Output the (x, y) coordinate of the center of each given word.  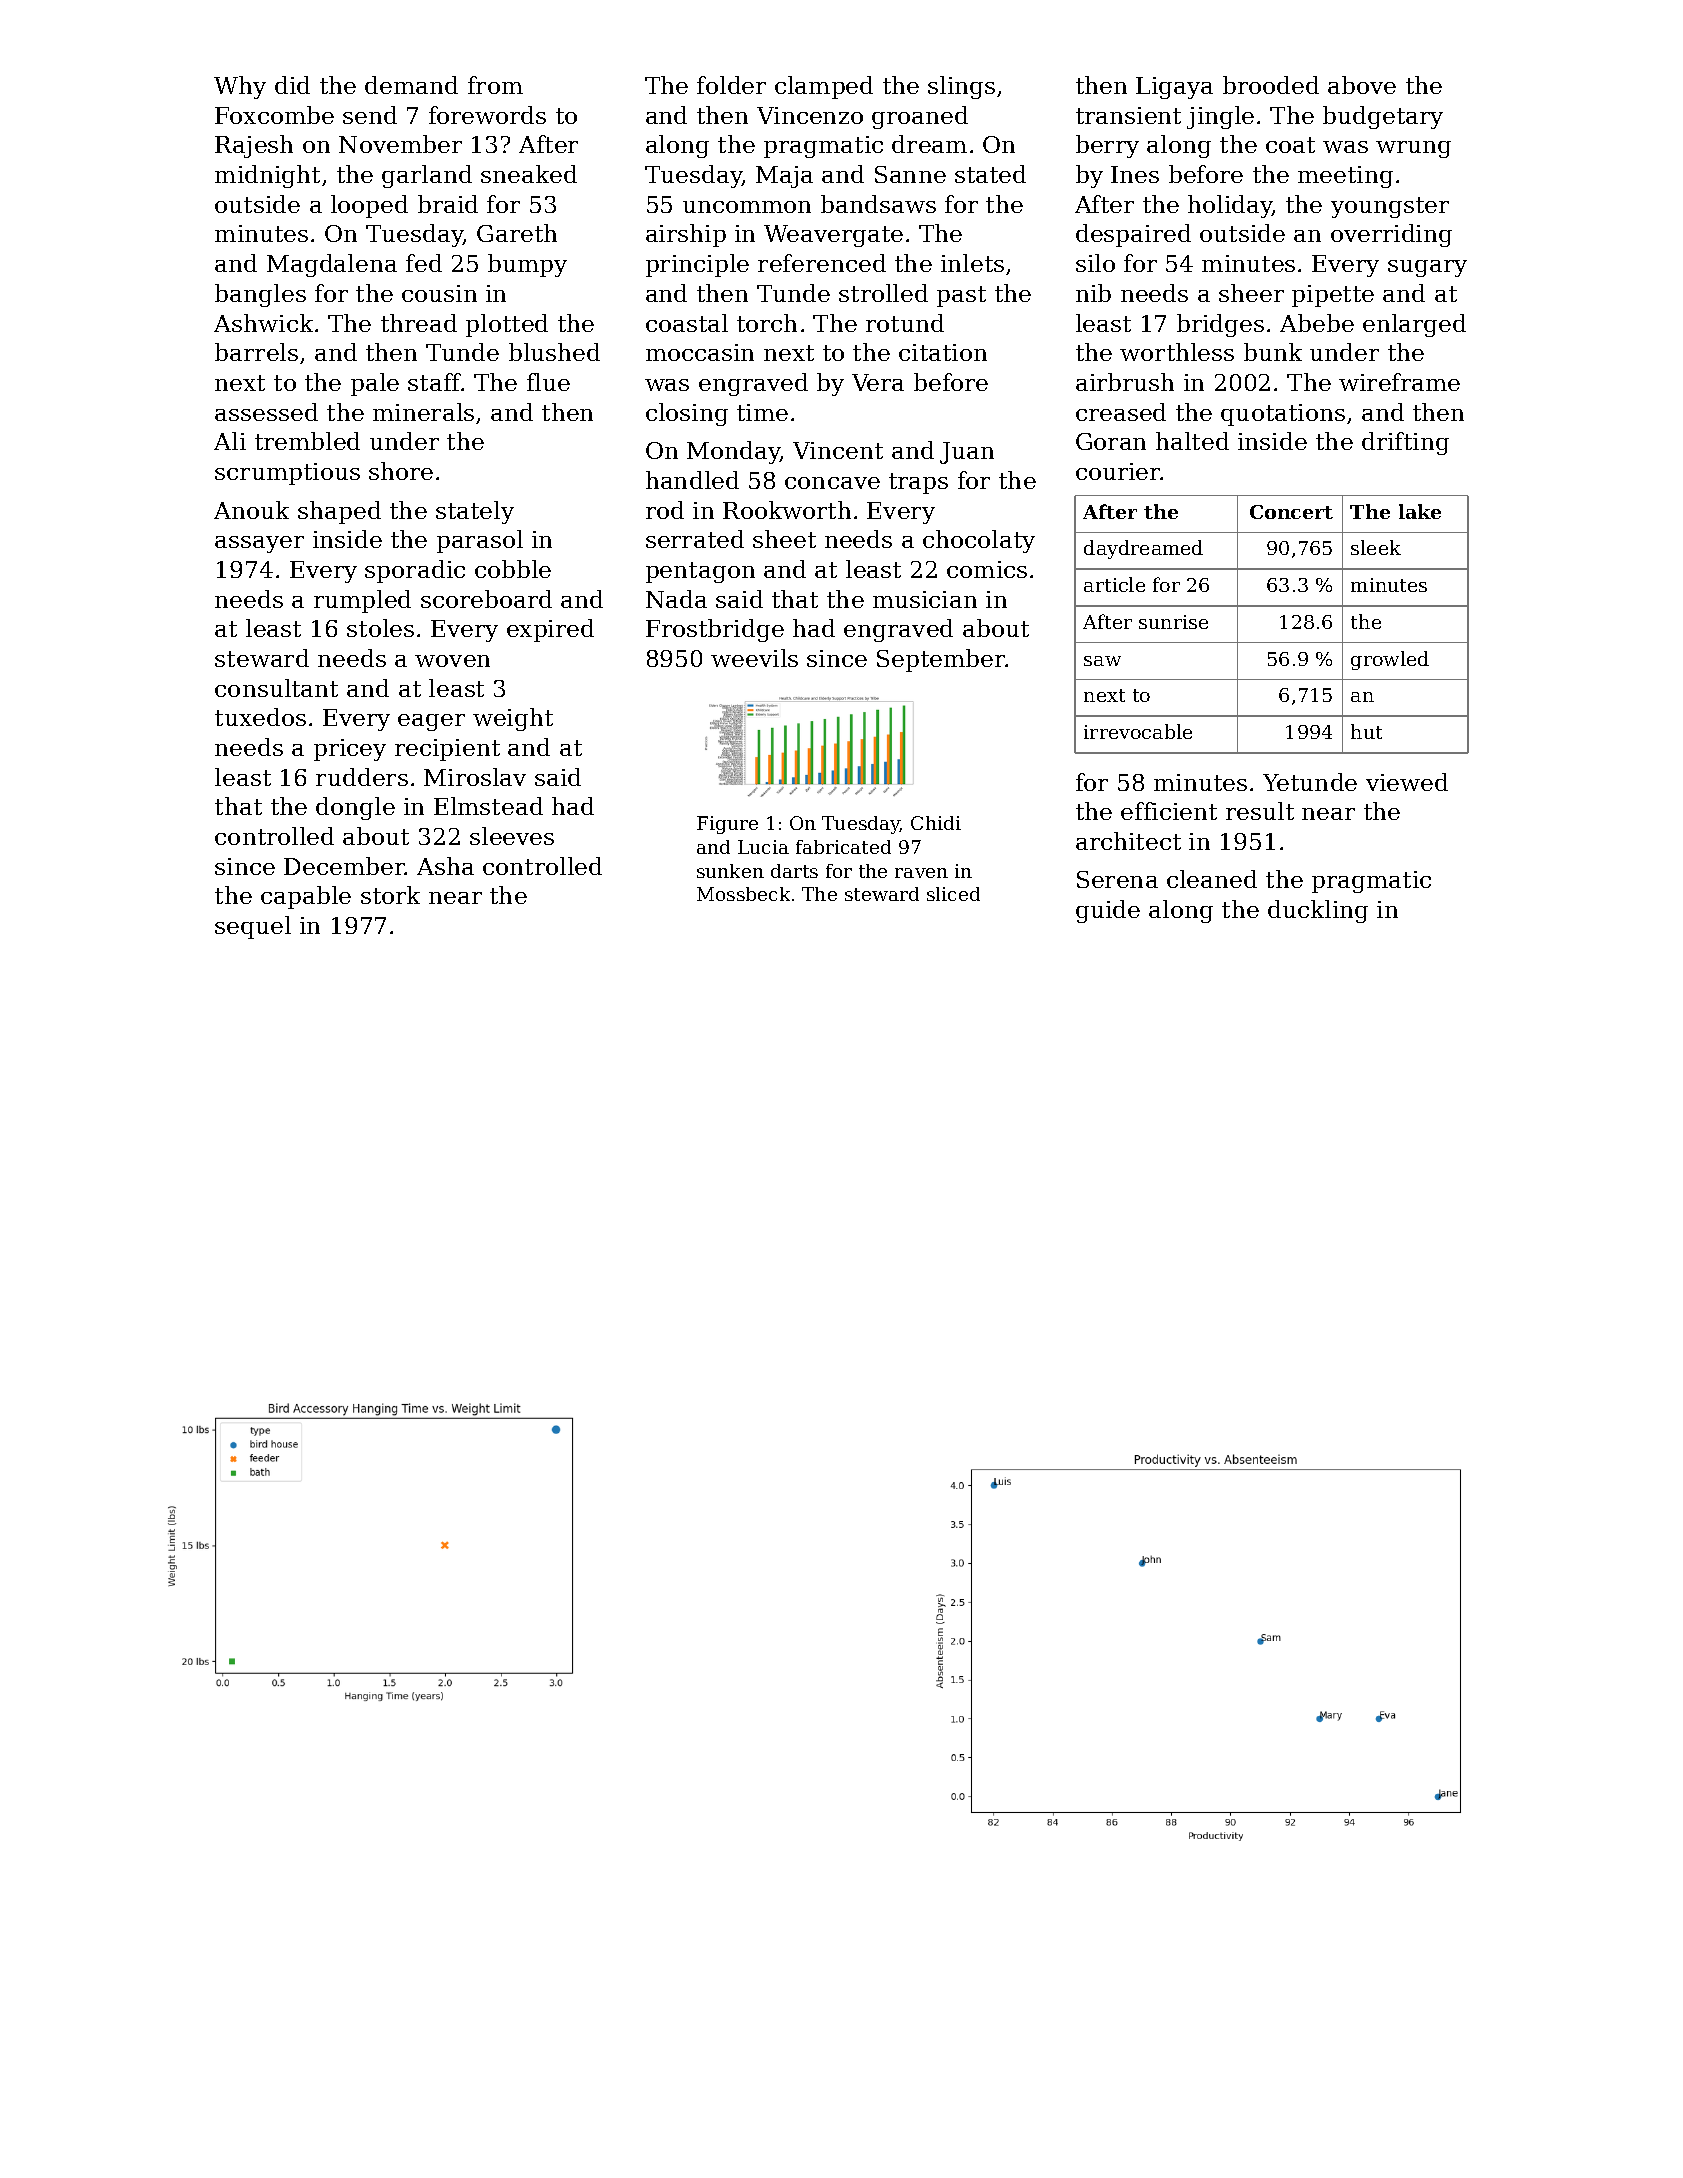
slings (961, 87)
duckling (1318, 911)
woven (452, 661)
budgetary (1383, 117)
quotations (1283, 415)
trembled (307, 441)
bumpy (527, 265)
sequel (253, 927)
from (495, 85)
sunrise (1173, 622)
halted (1192, 441)
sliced (953, 894)
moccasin (700, 352)
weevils (754, 658)
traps (918, 483)
